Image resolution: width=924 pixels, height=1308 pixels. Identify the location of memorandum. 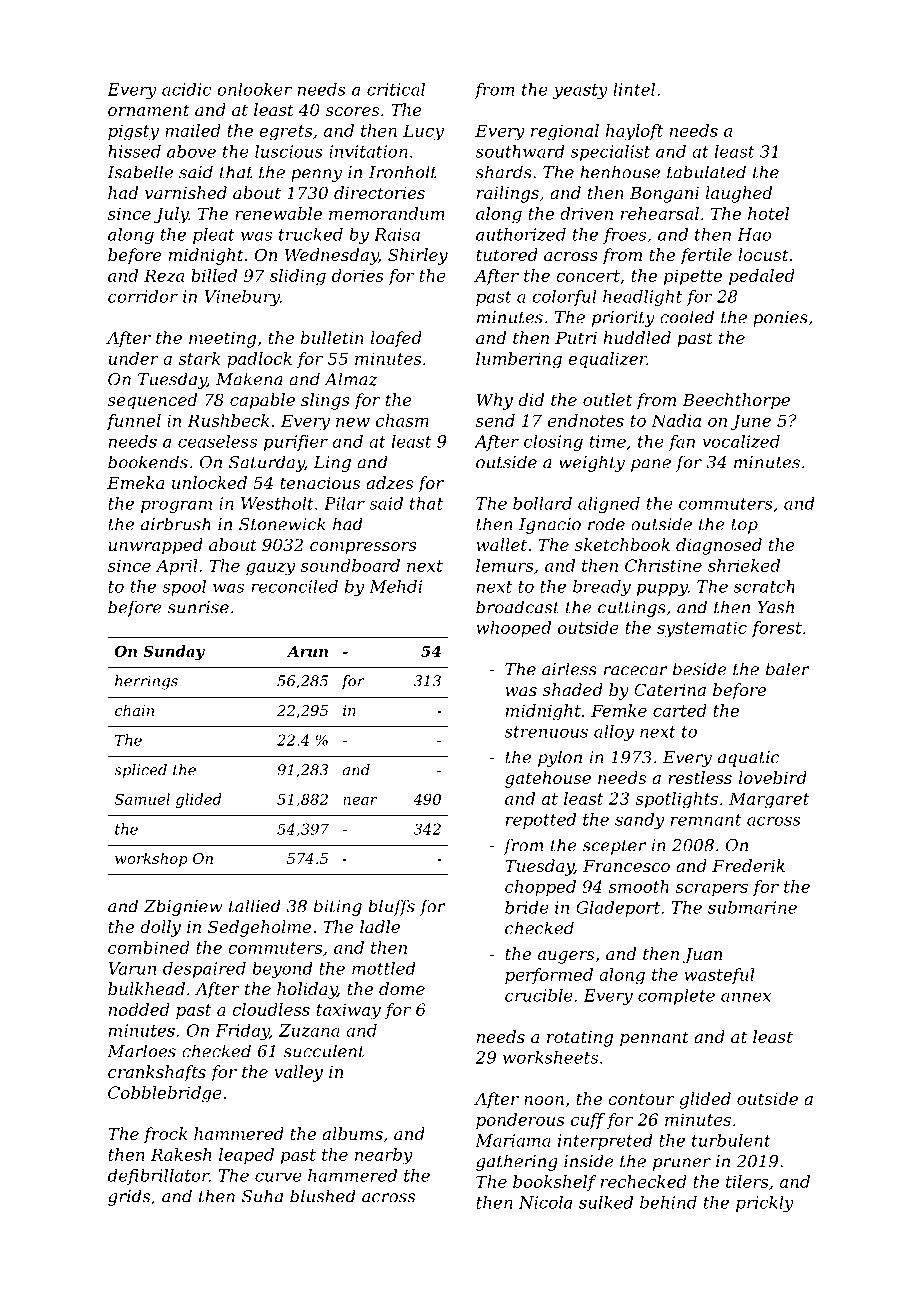
(386, 213).
